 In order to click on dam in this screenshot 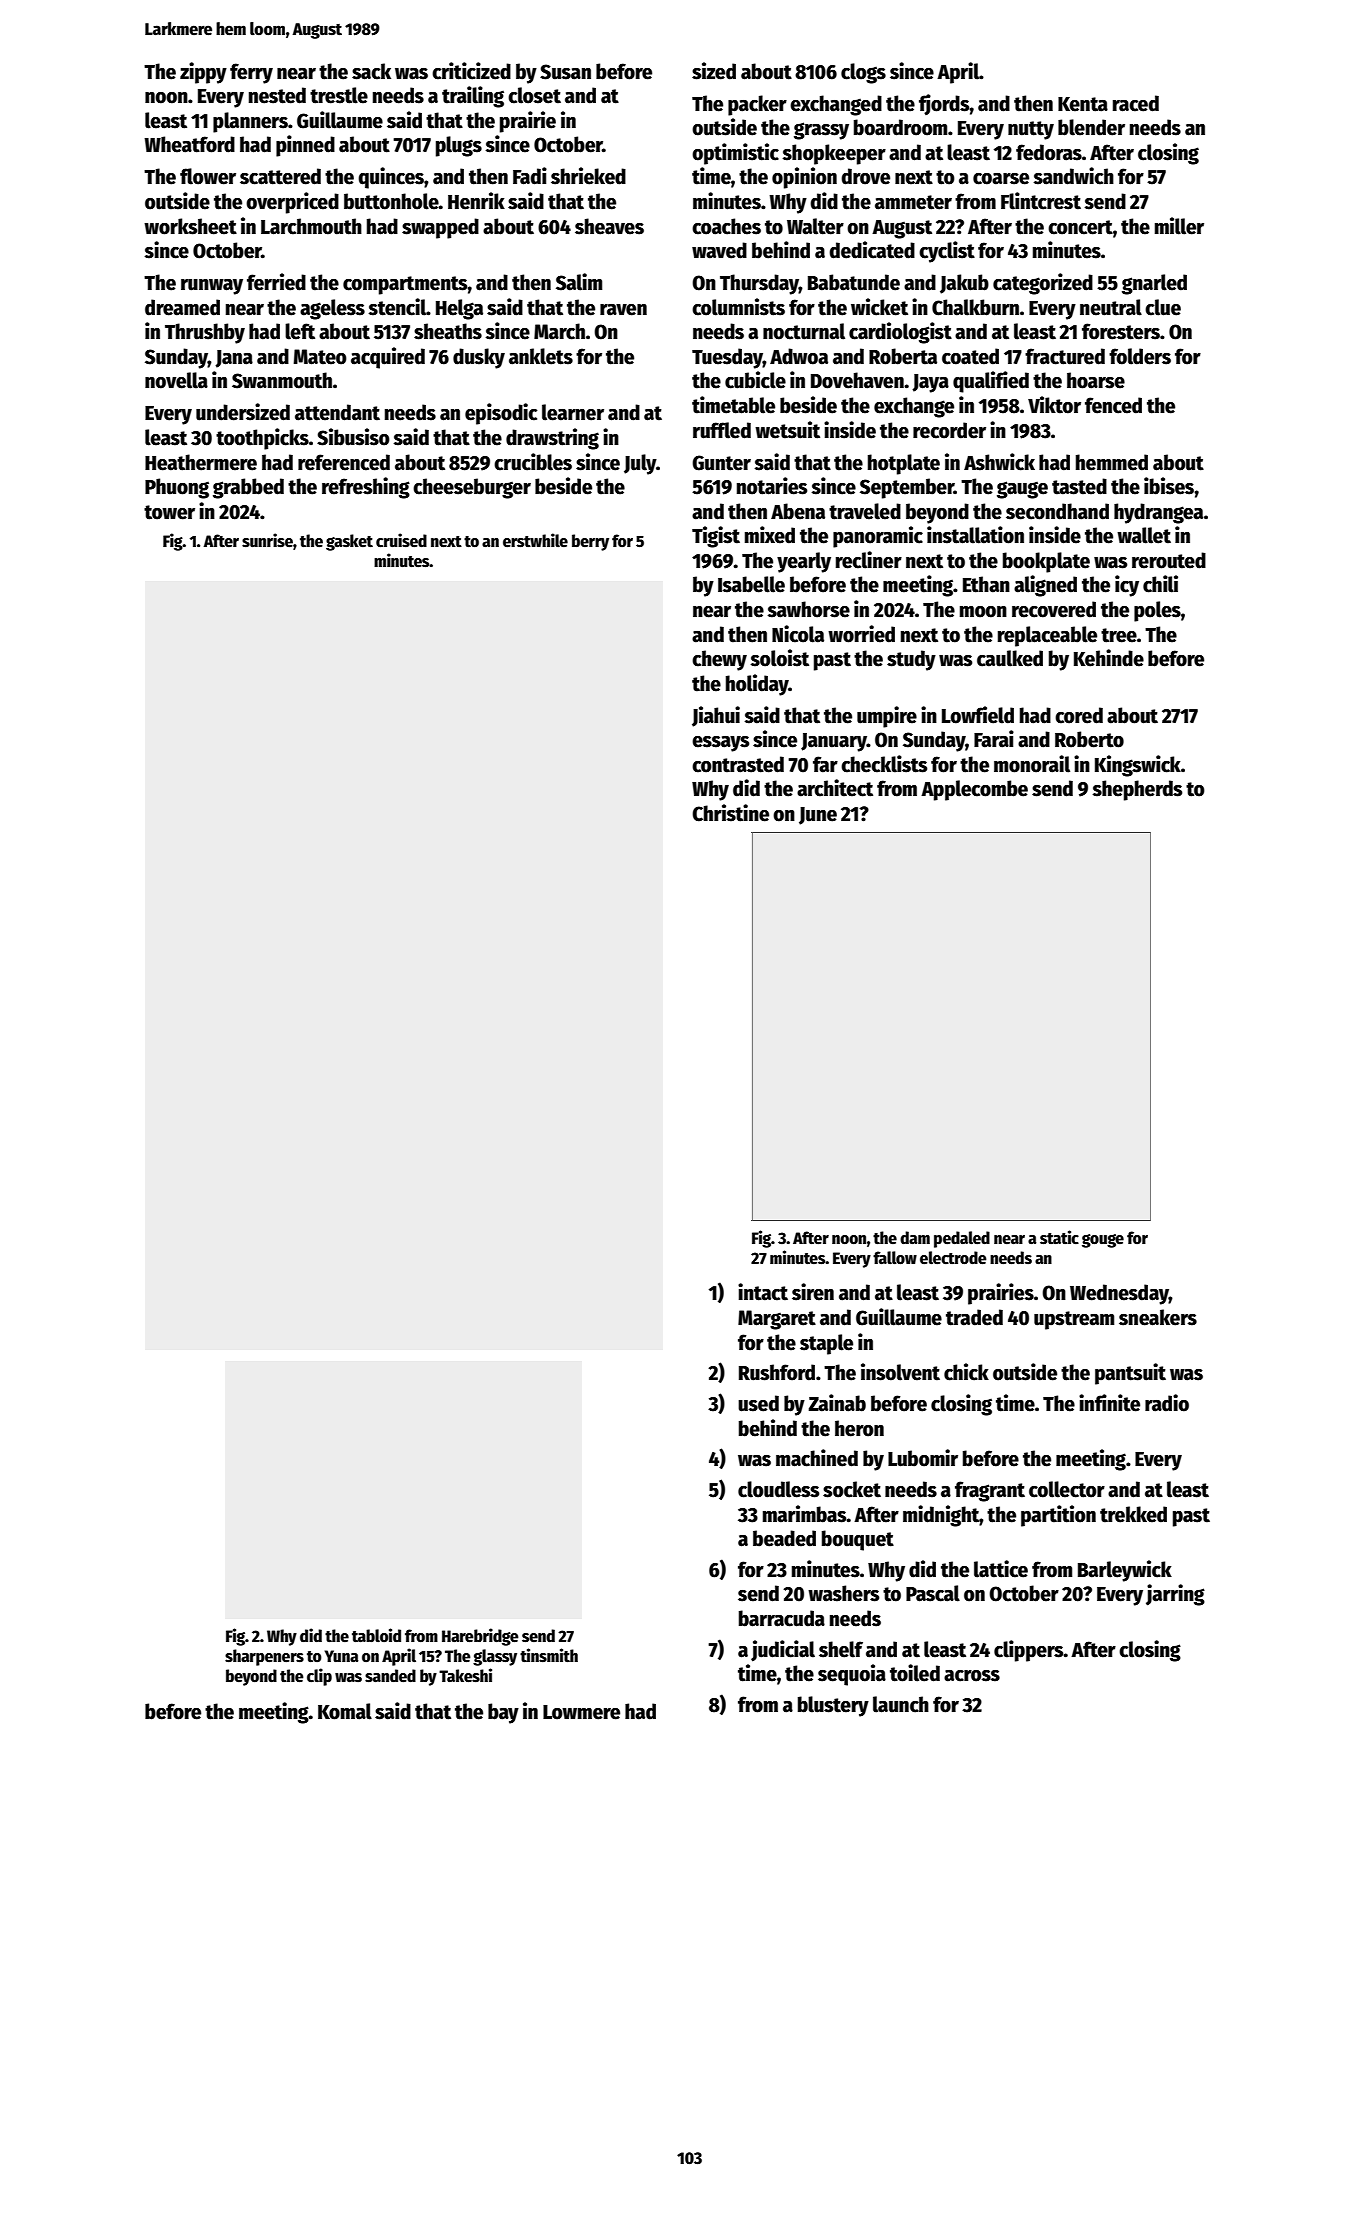, I will do `click(915, 1237)`.
